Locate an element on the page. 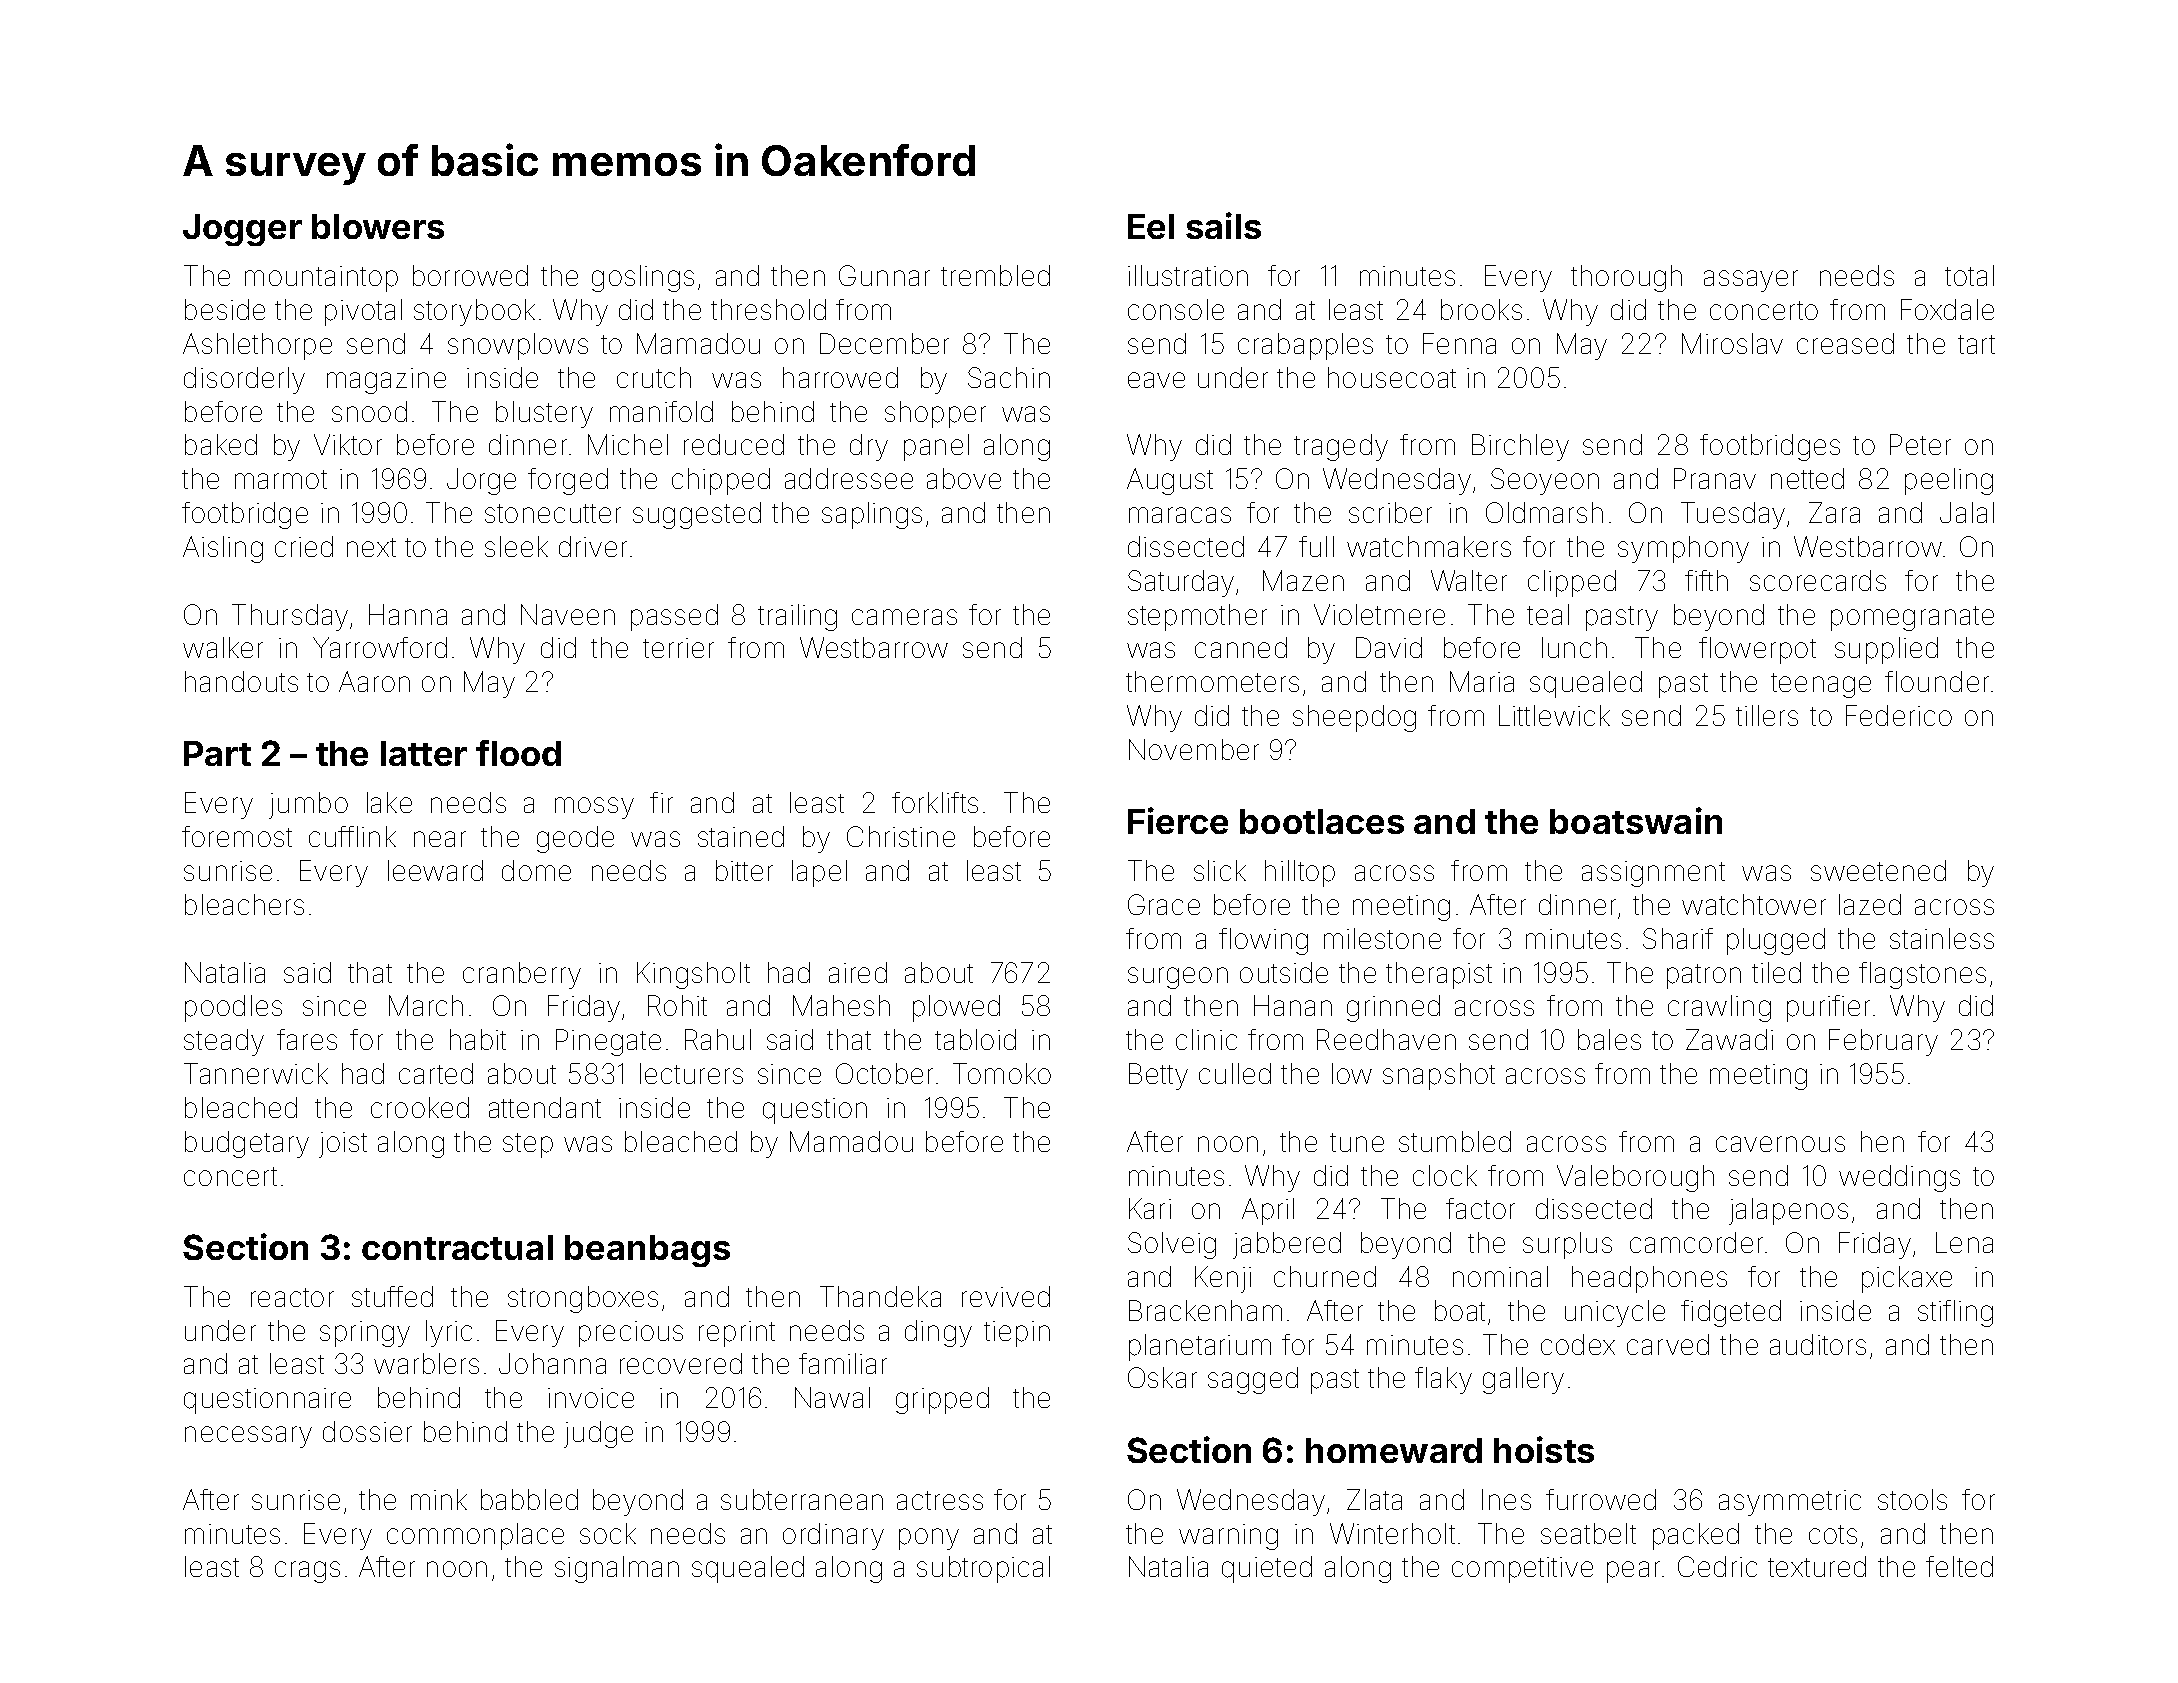 The image size is (2178, 1683). scorecards is located at coordinates (1818, 580).
